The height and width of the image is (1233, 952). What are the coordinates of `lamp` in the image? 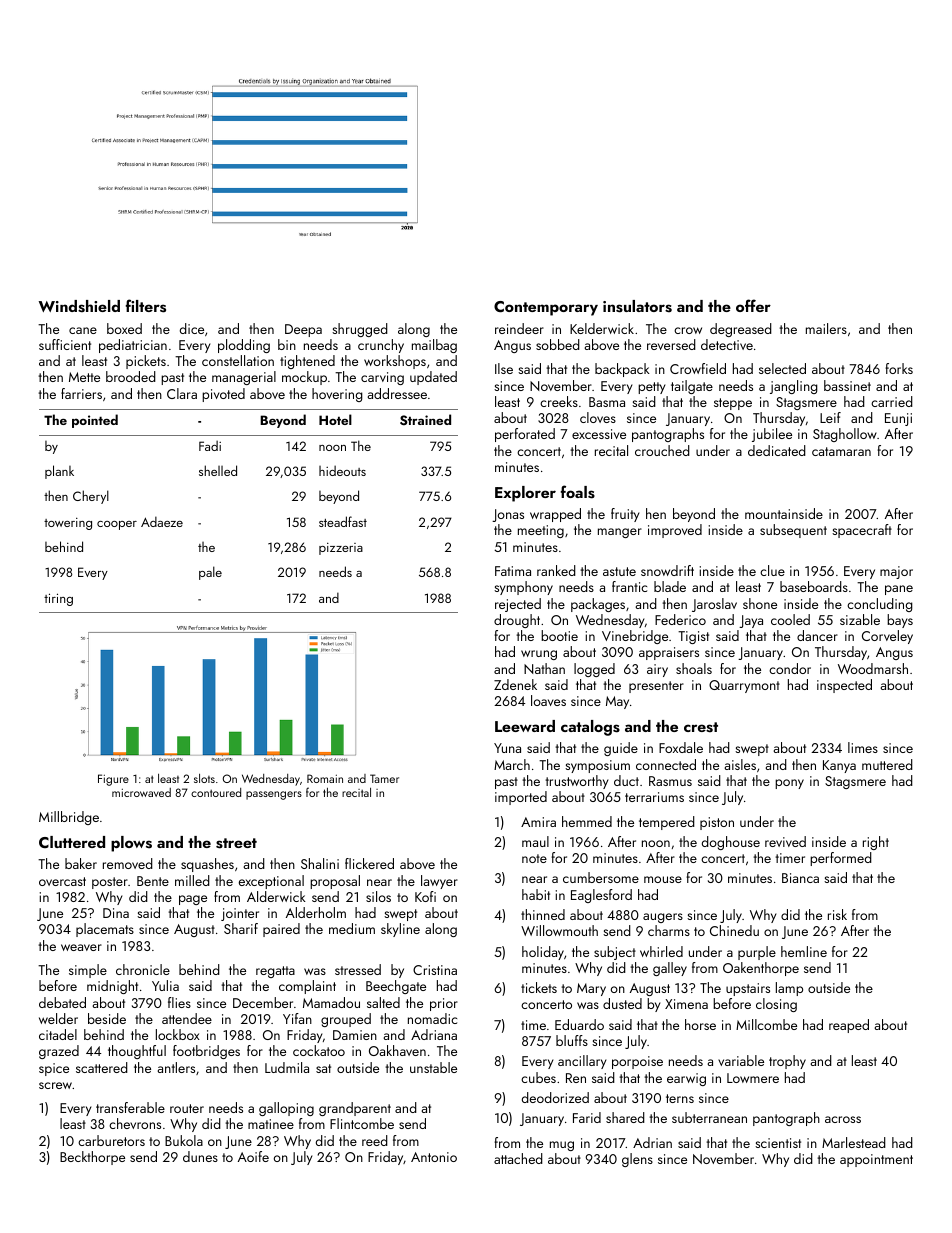 It's located at (789, 989).
